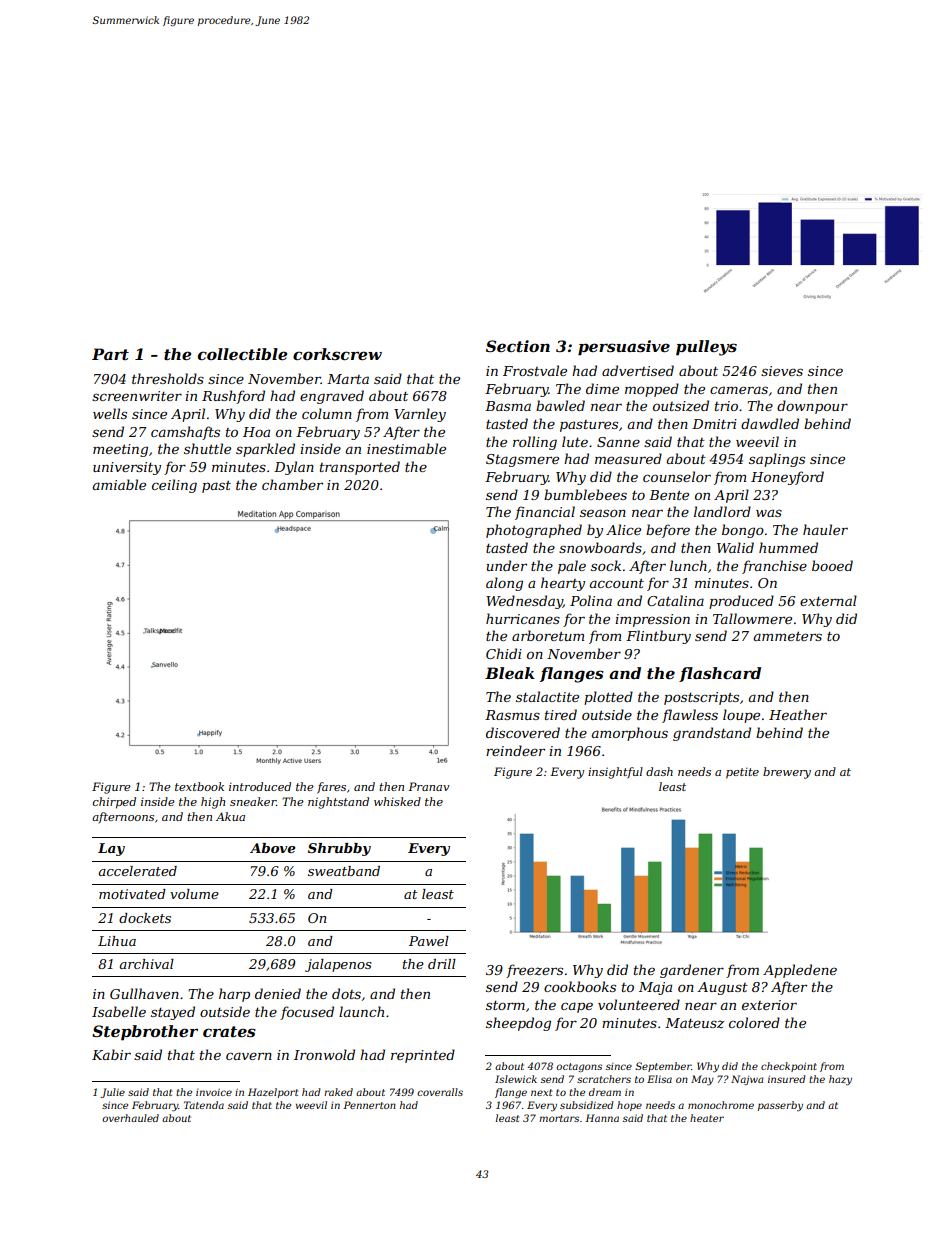 The width and height of the screenshot is (952, 1233). What do you see at coordinates (114, 803) in the screenshot?
I see `chirped` at bounding box center [114, 803].
